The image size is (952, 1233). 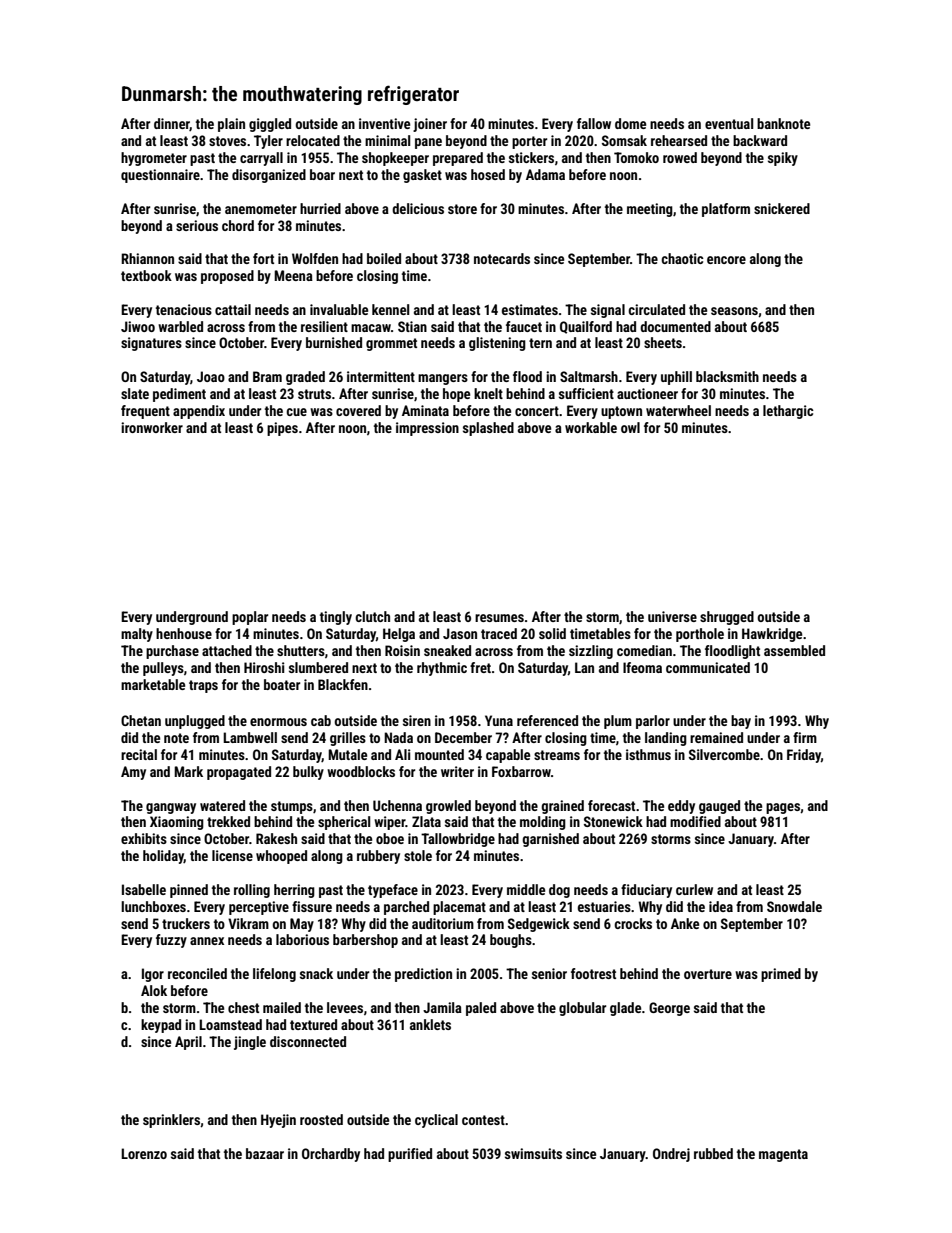 What do you see at coordinates (530, 309) in the screenshot?
I see `estimates` at bounding box center [530, 309].
